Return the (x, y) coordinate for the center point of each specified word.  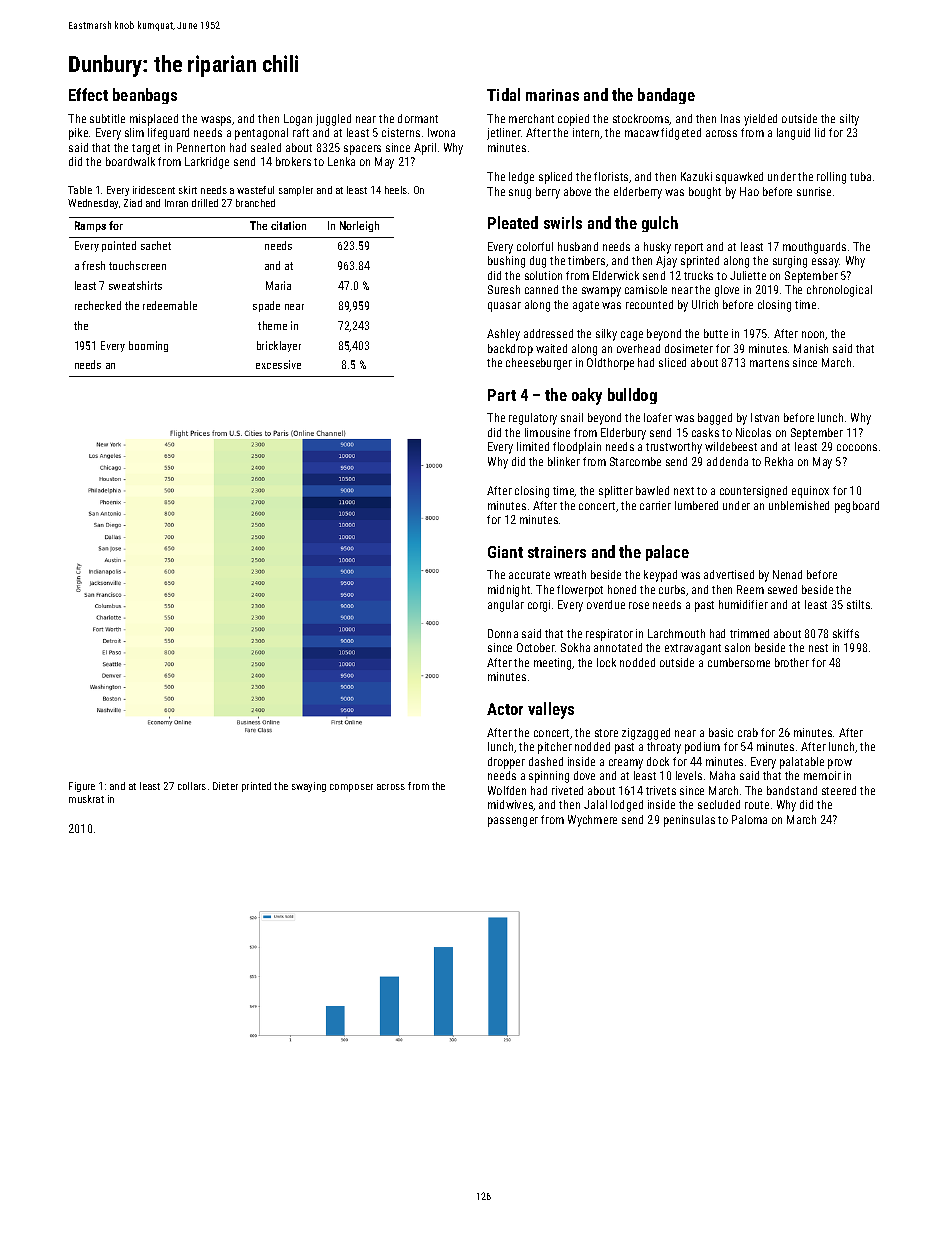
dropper (506, 763)
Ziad (133, 203)
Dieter (225, 786)
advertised (729, 574)
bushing (506, 262)
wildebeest (731, 446)
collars (192, 786)
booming (148, 346)
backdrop (510, 350)
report (689, 248)
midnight (509, 591)
